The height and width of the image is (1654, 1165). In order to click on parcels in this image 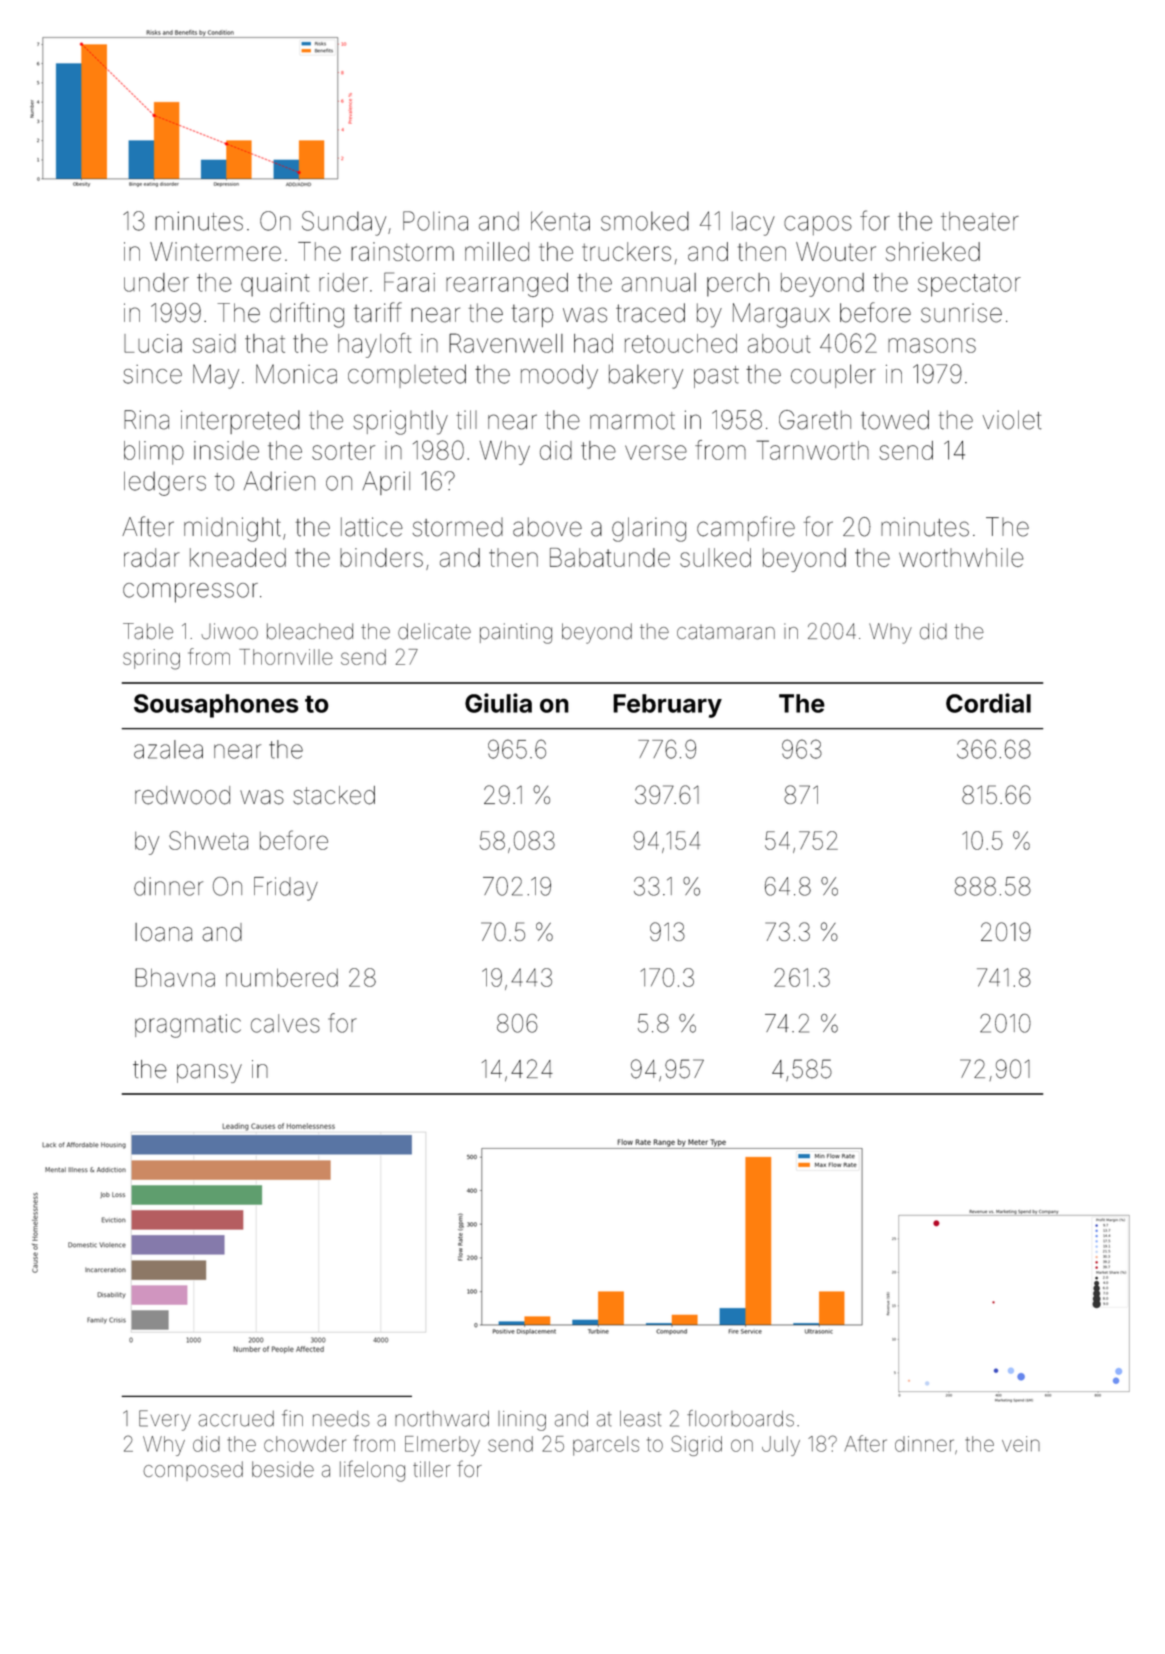, I will do `click(606, 1446)`.
